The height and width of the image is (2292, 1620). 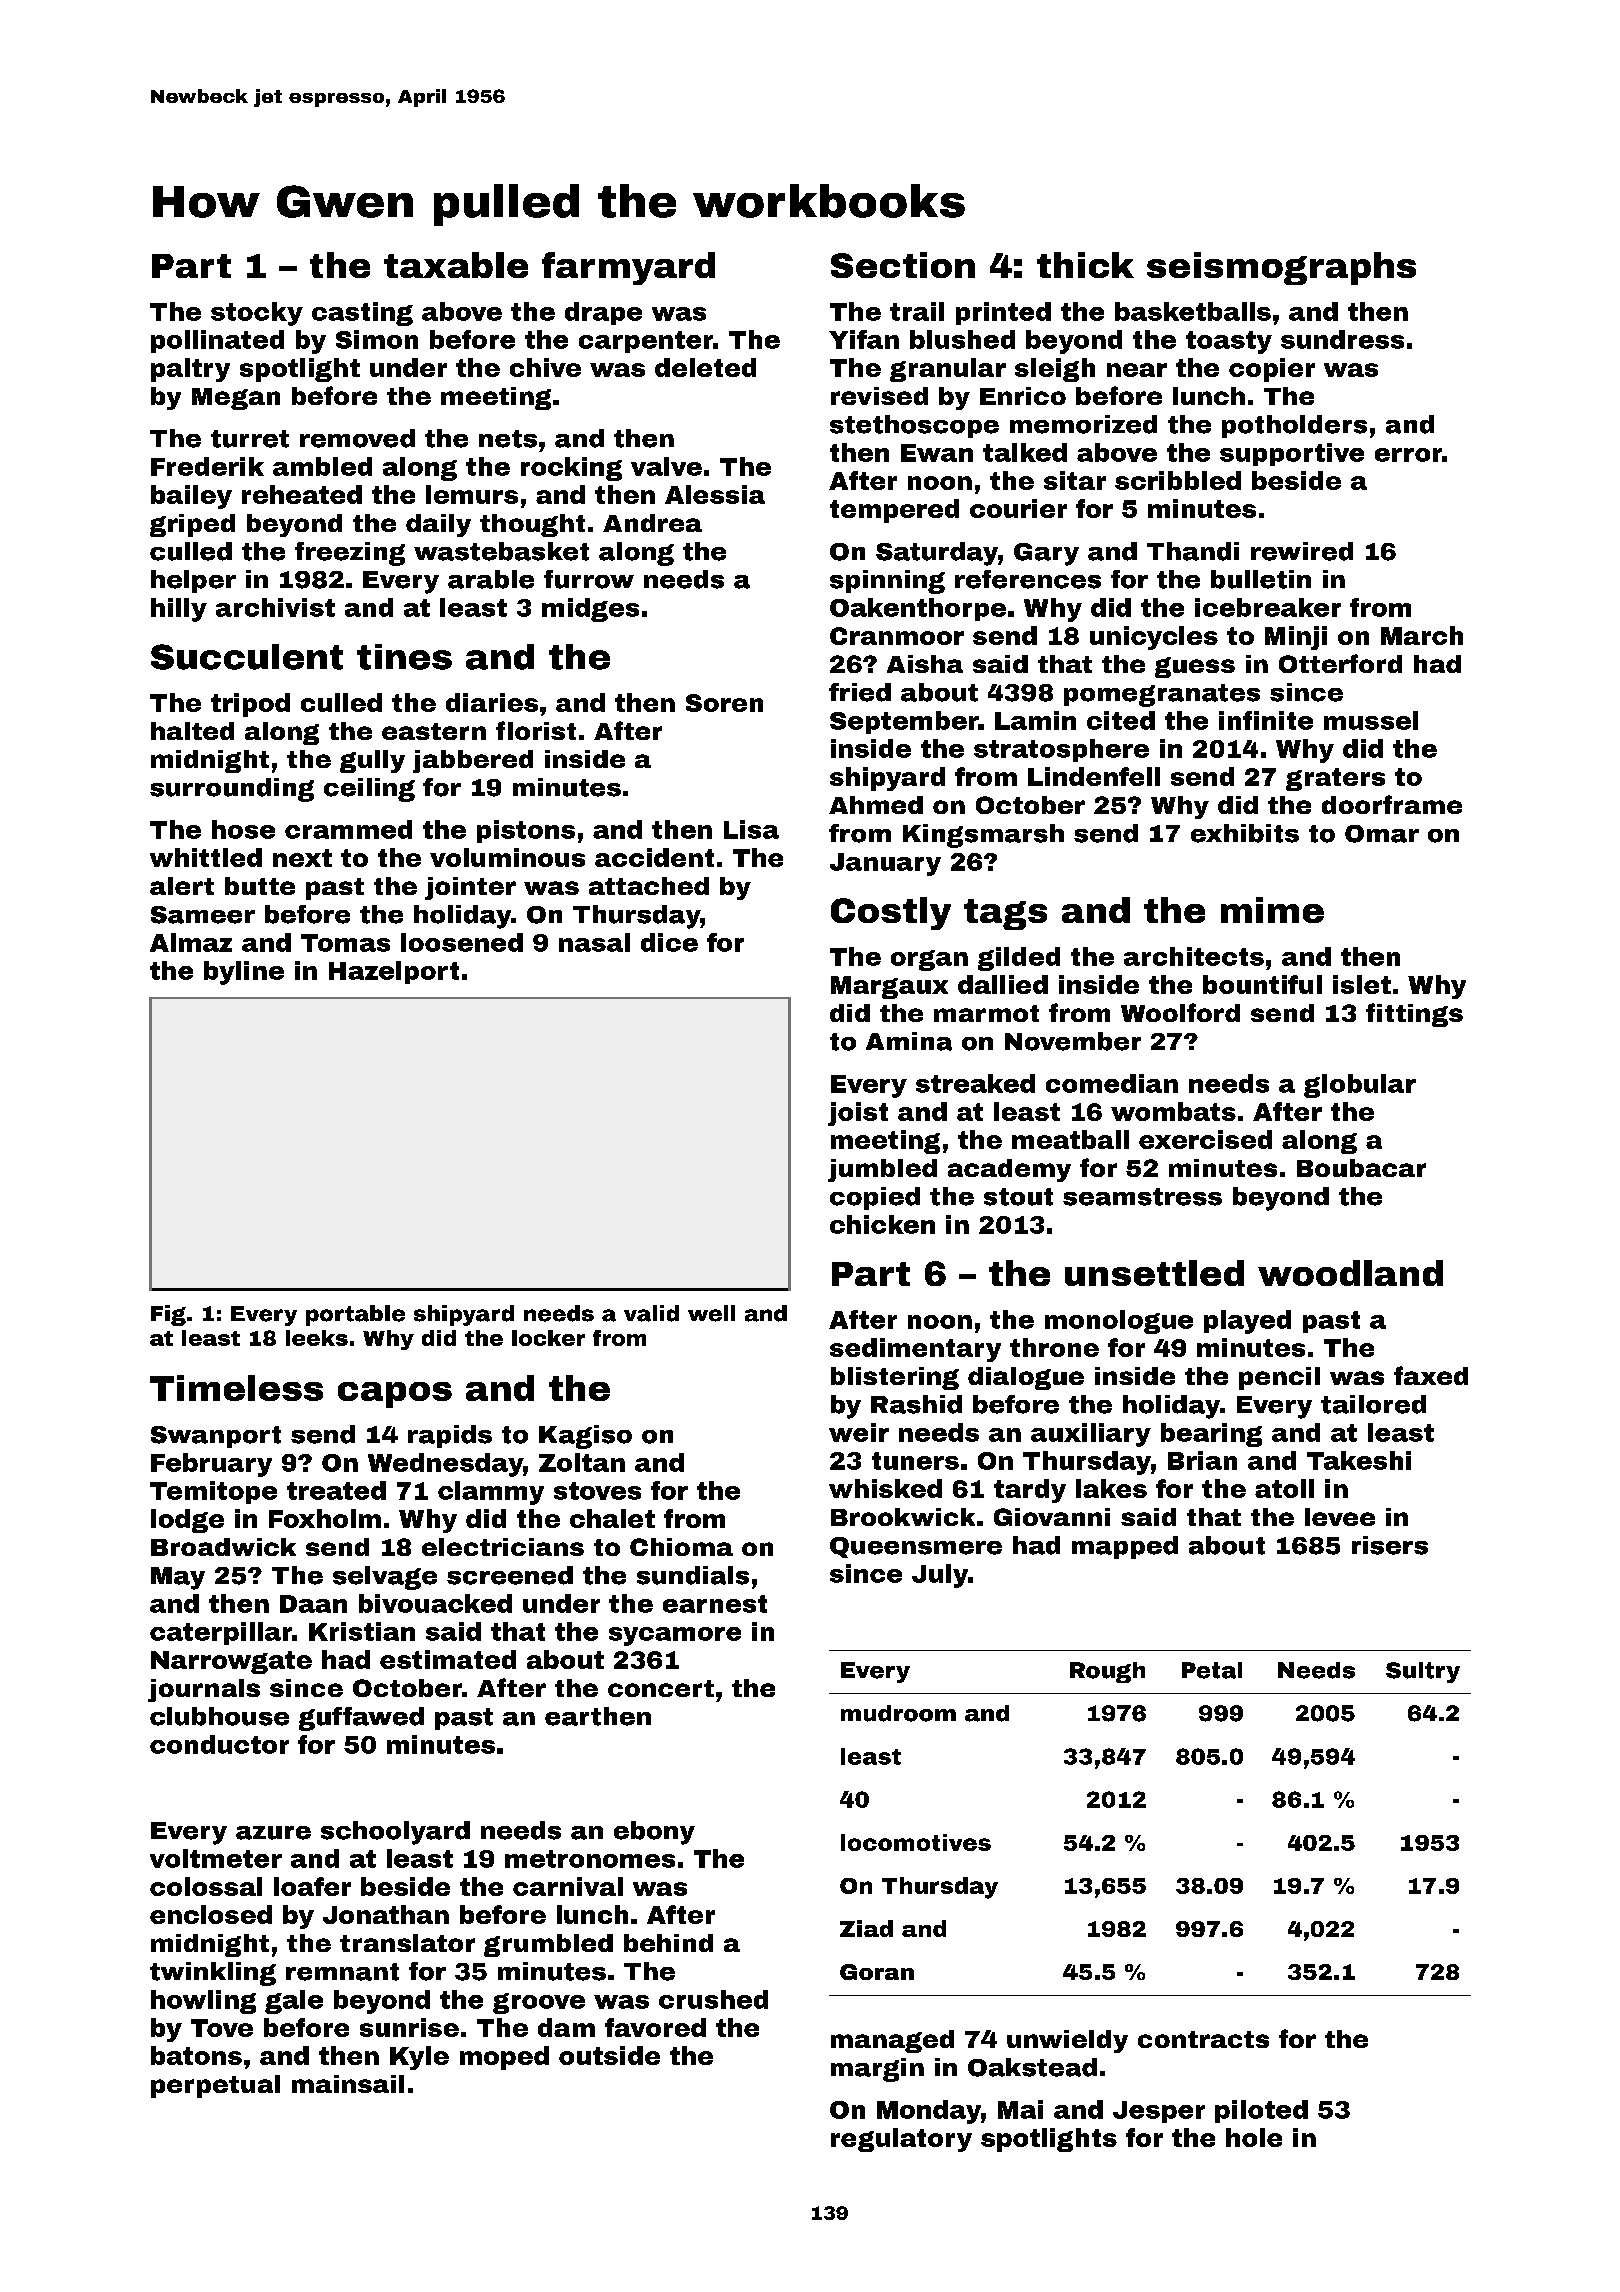 What do you see at coordinates (675, 1636) in the image?
I see `sycamore` at bounding box center [675, 1636].
